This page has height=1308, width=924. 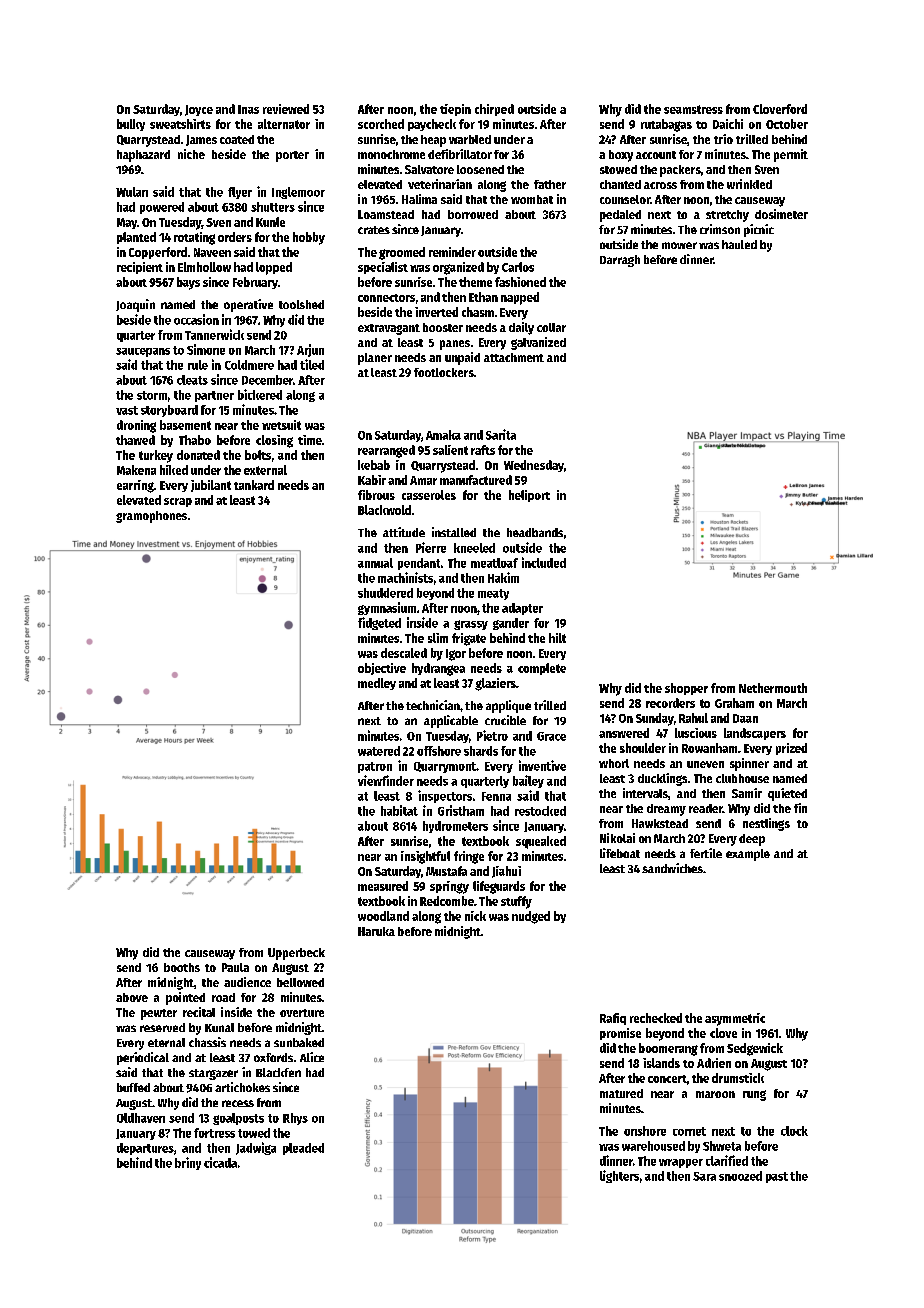 What do you see at coordinates (141, 1118) in the page?
I see `Oldhaven` at bounding box center [141, 1118].
